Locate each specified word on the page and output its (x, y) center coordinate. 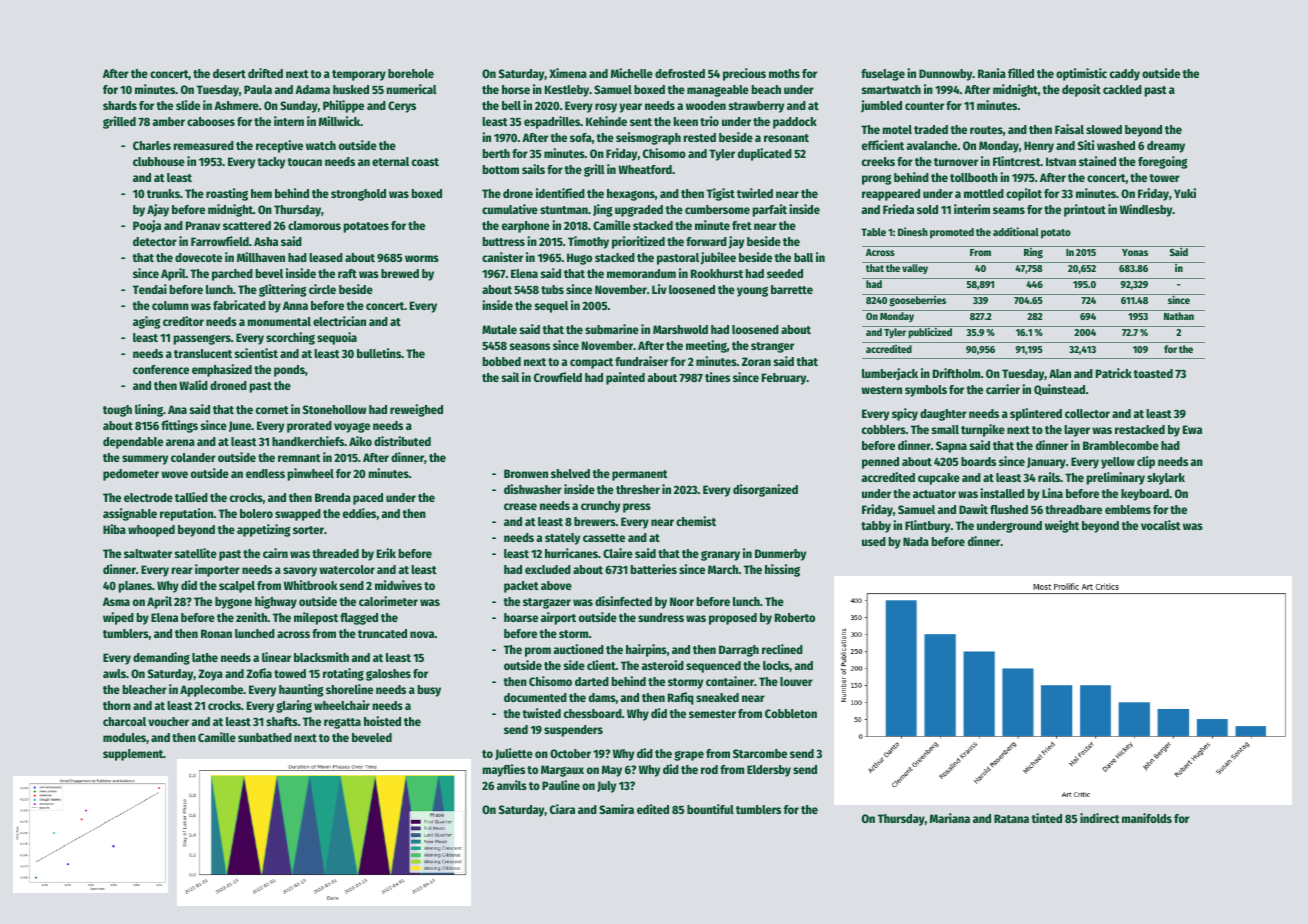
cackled (1122, 89)
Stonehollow (334, 409)
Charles (152, 145)
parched (232, 275)
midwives (398, 585)
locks (776, 665)
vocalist (1161, 525)
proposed (733, 619)
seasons (530, 346)
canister (502, 257)
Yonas (1135, 252)
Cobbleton (791, 713)
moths (784, 73)
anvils (512, 785)
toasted (1153, 373)
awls (114, 673)
